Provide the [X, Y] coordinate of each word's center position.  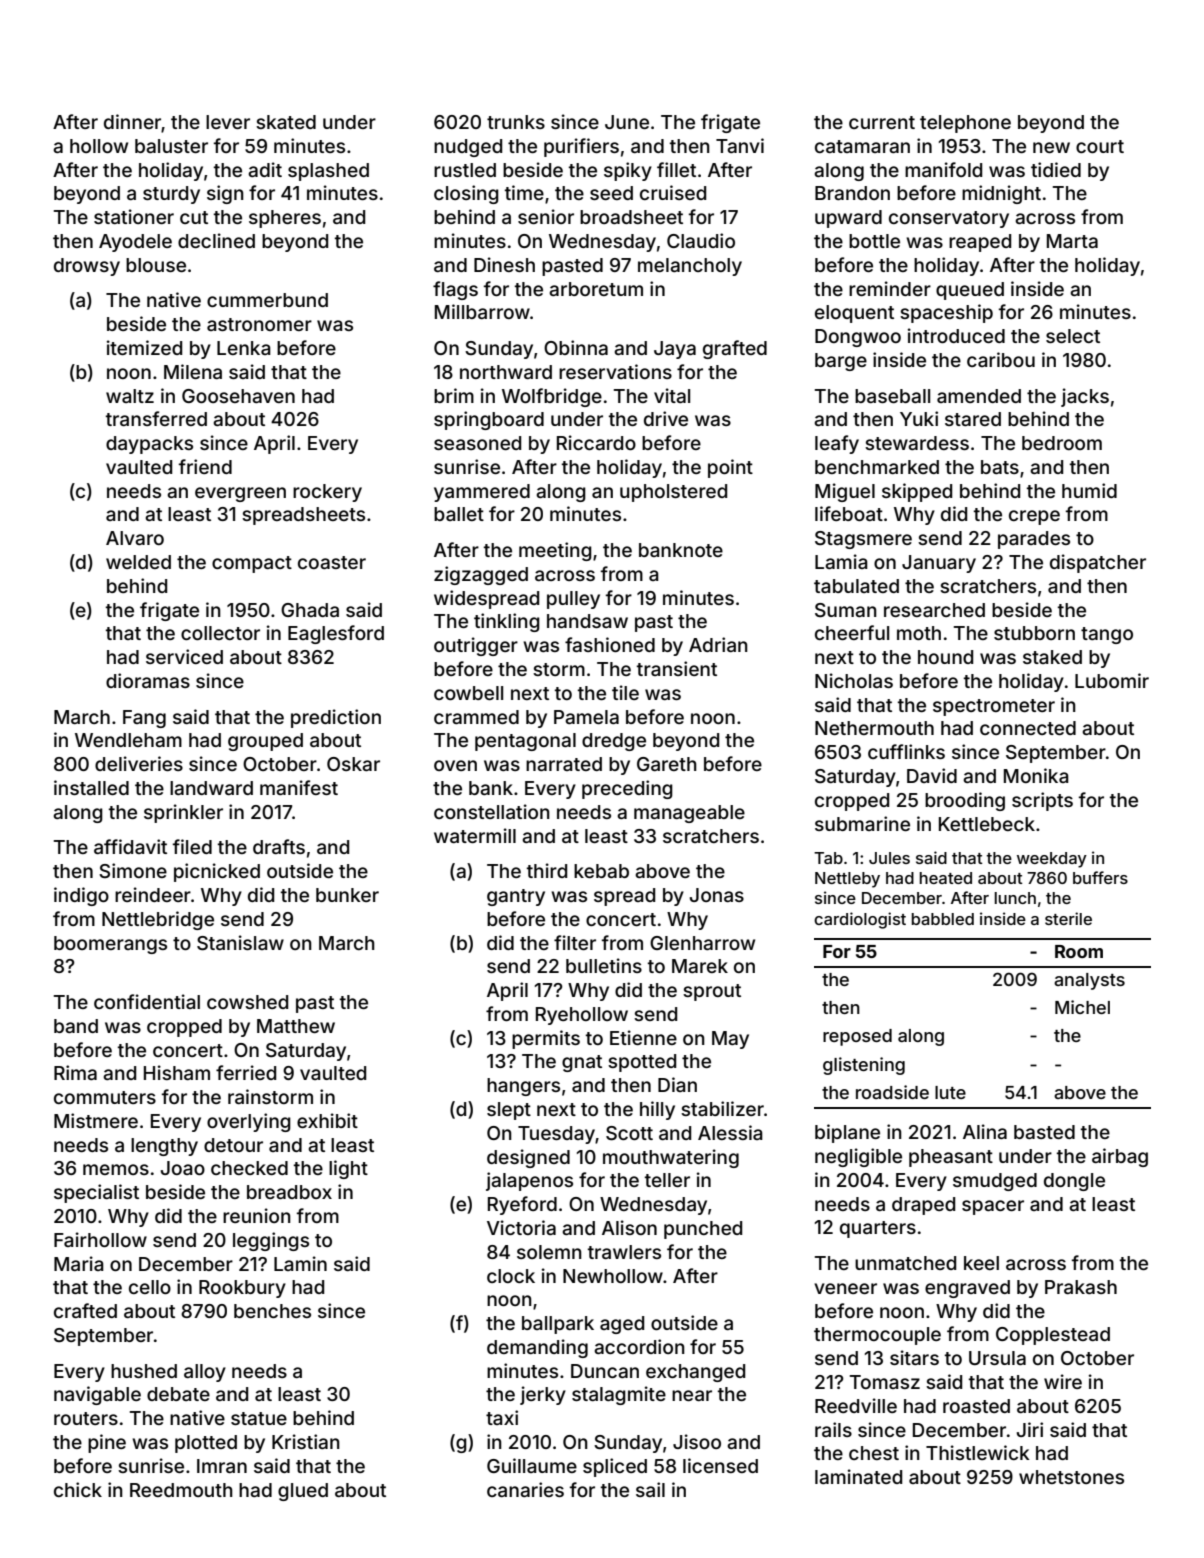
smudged [995, 1182]
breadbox [289, 1192]
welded [138, 562]
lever [228, 122]
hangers [523, 1087]
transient [677, 668]
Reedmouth [181, 1490]
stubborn [1034, 633]
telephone [965, 124]
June [627, 122]
